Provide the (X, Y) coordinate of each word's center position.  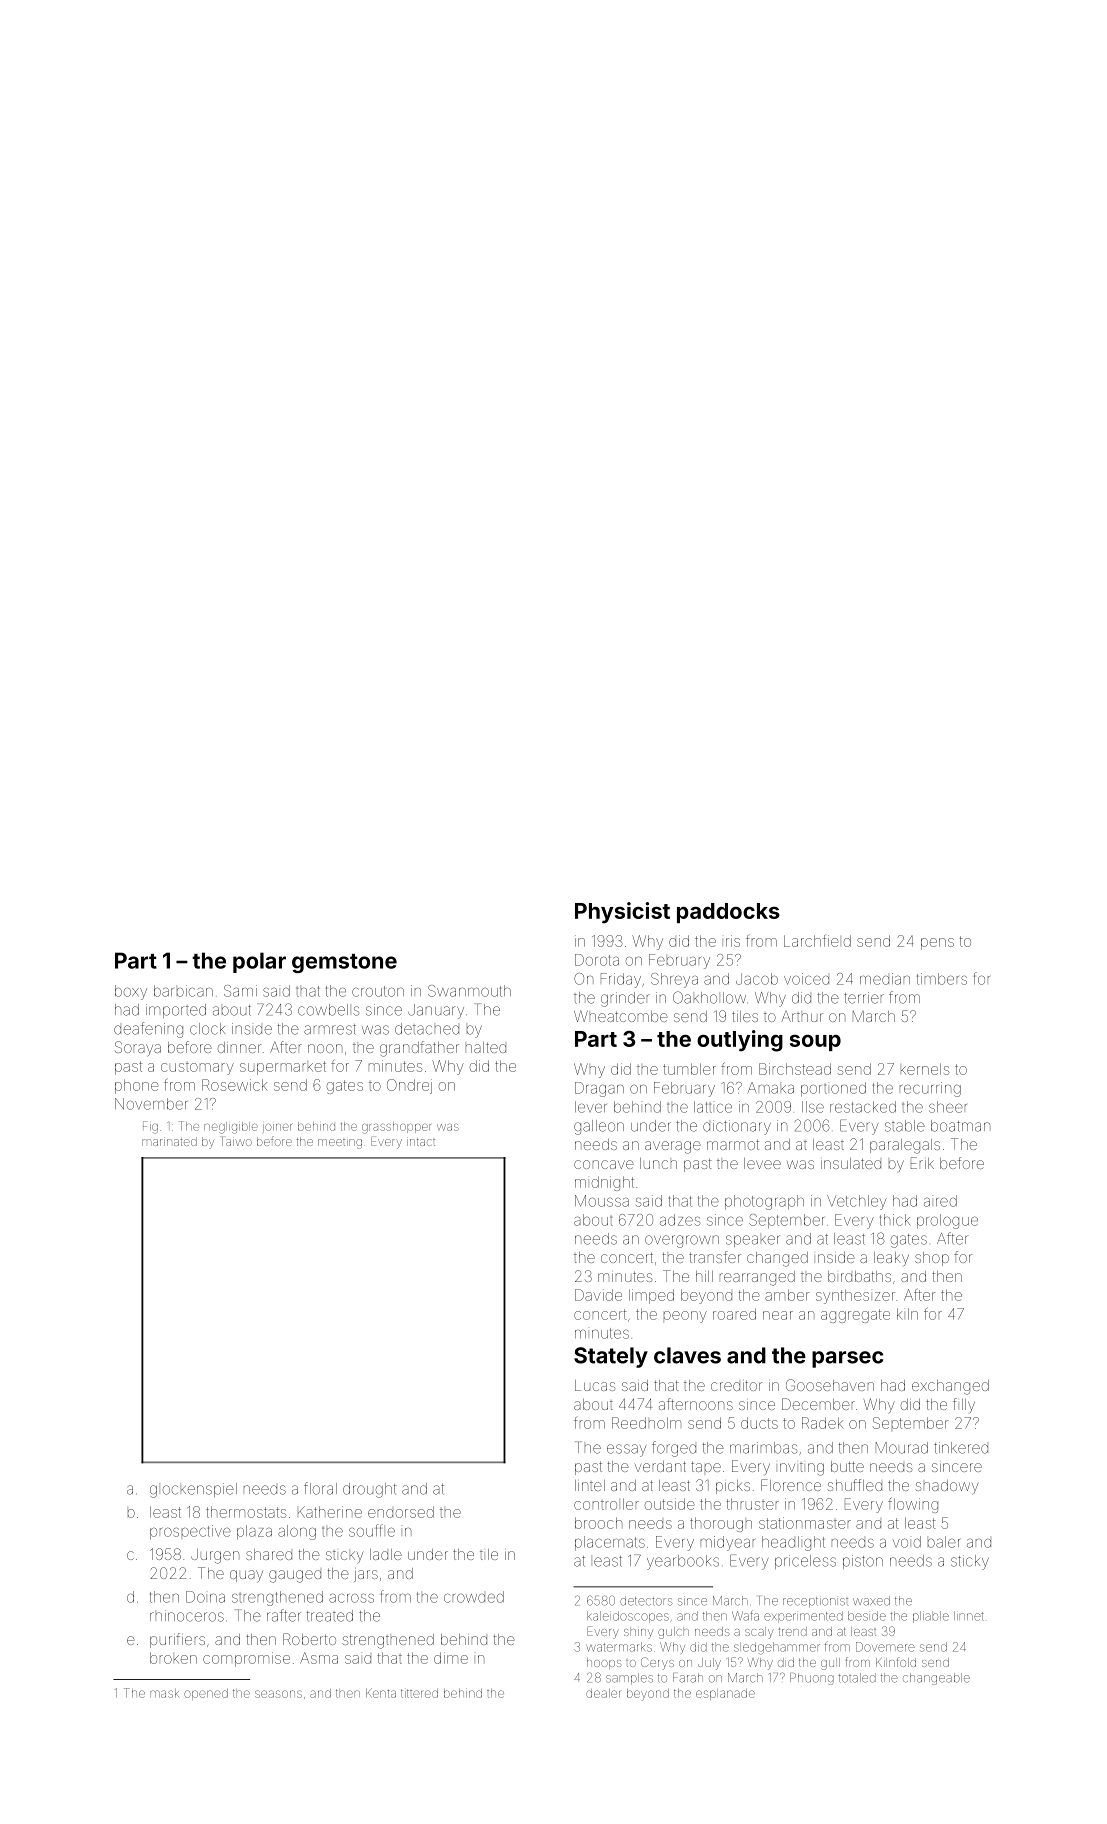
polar (259, 962)
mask (164, 1693)
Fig (150, 1127)
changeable (936, 1679)
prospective (190, 1532)
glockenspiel (193, 1490)
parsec (847, 1359)
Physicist (622, 912)
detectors (646, 1601)
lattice (713, 1107)
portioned (833, 1089)
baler (944, 1542)
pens (937, 944)
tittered (419, 1693)
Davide (598, 1295)
